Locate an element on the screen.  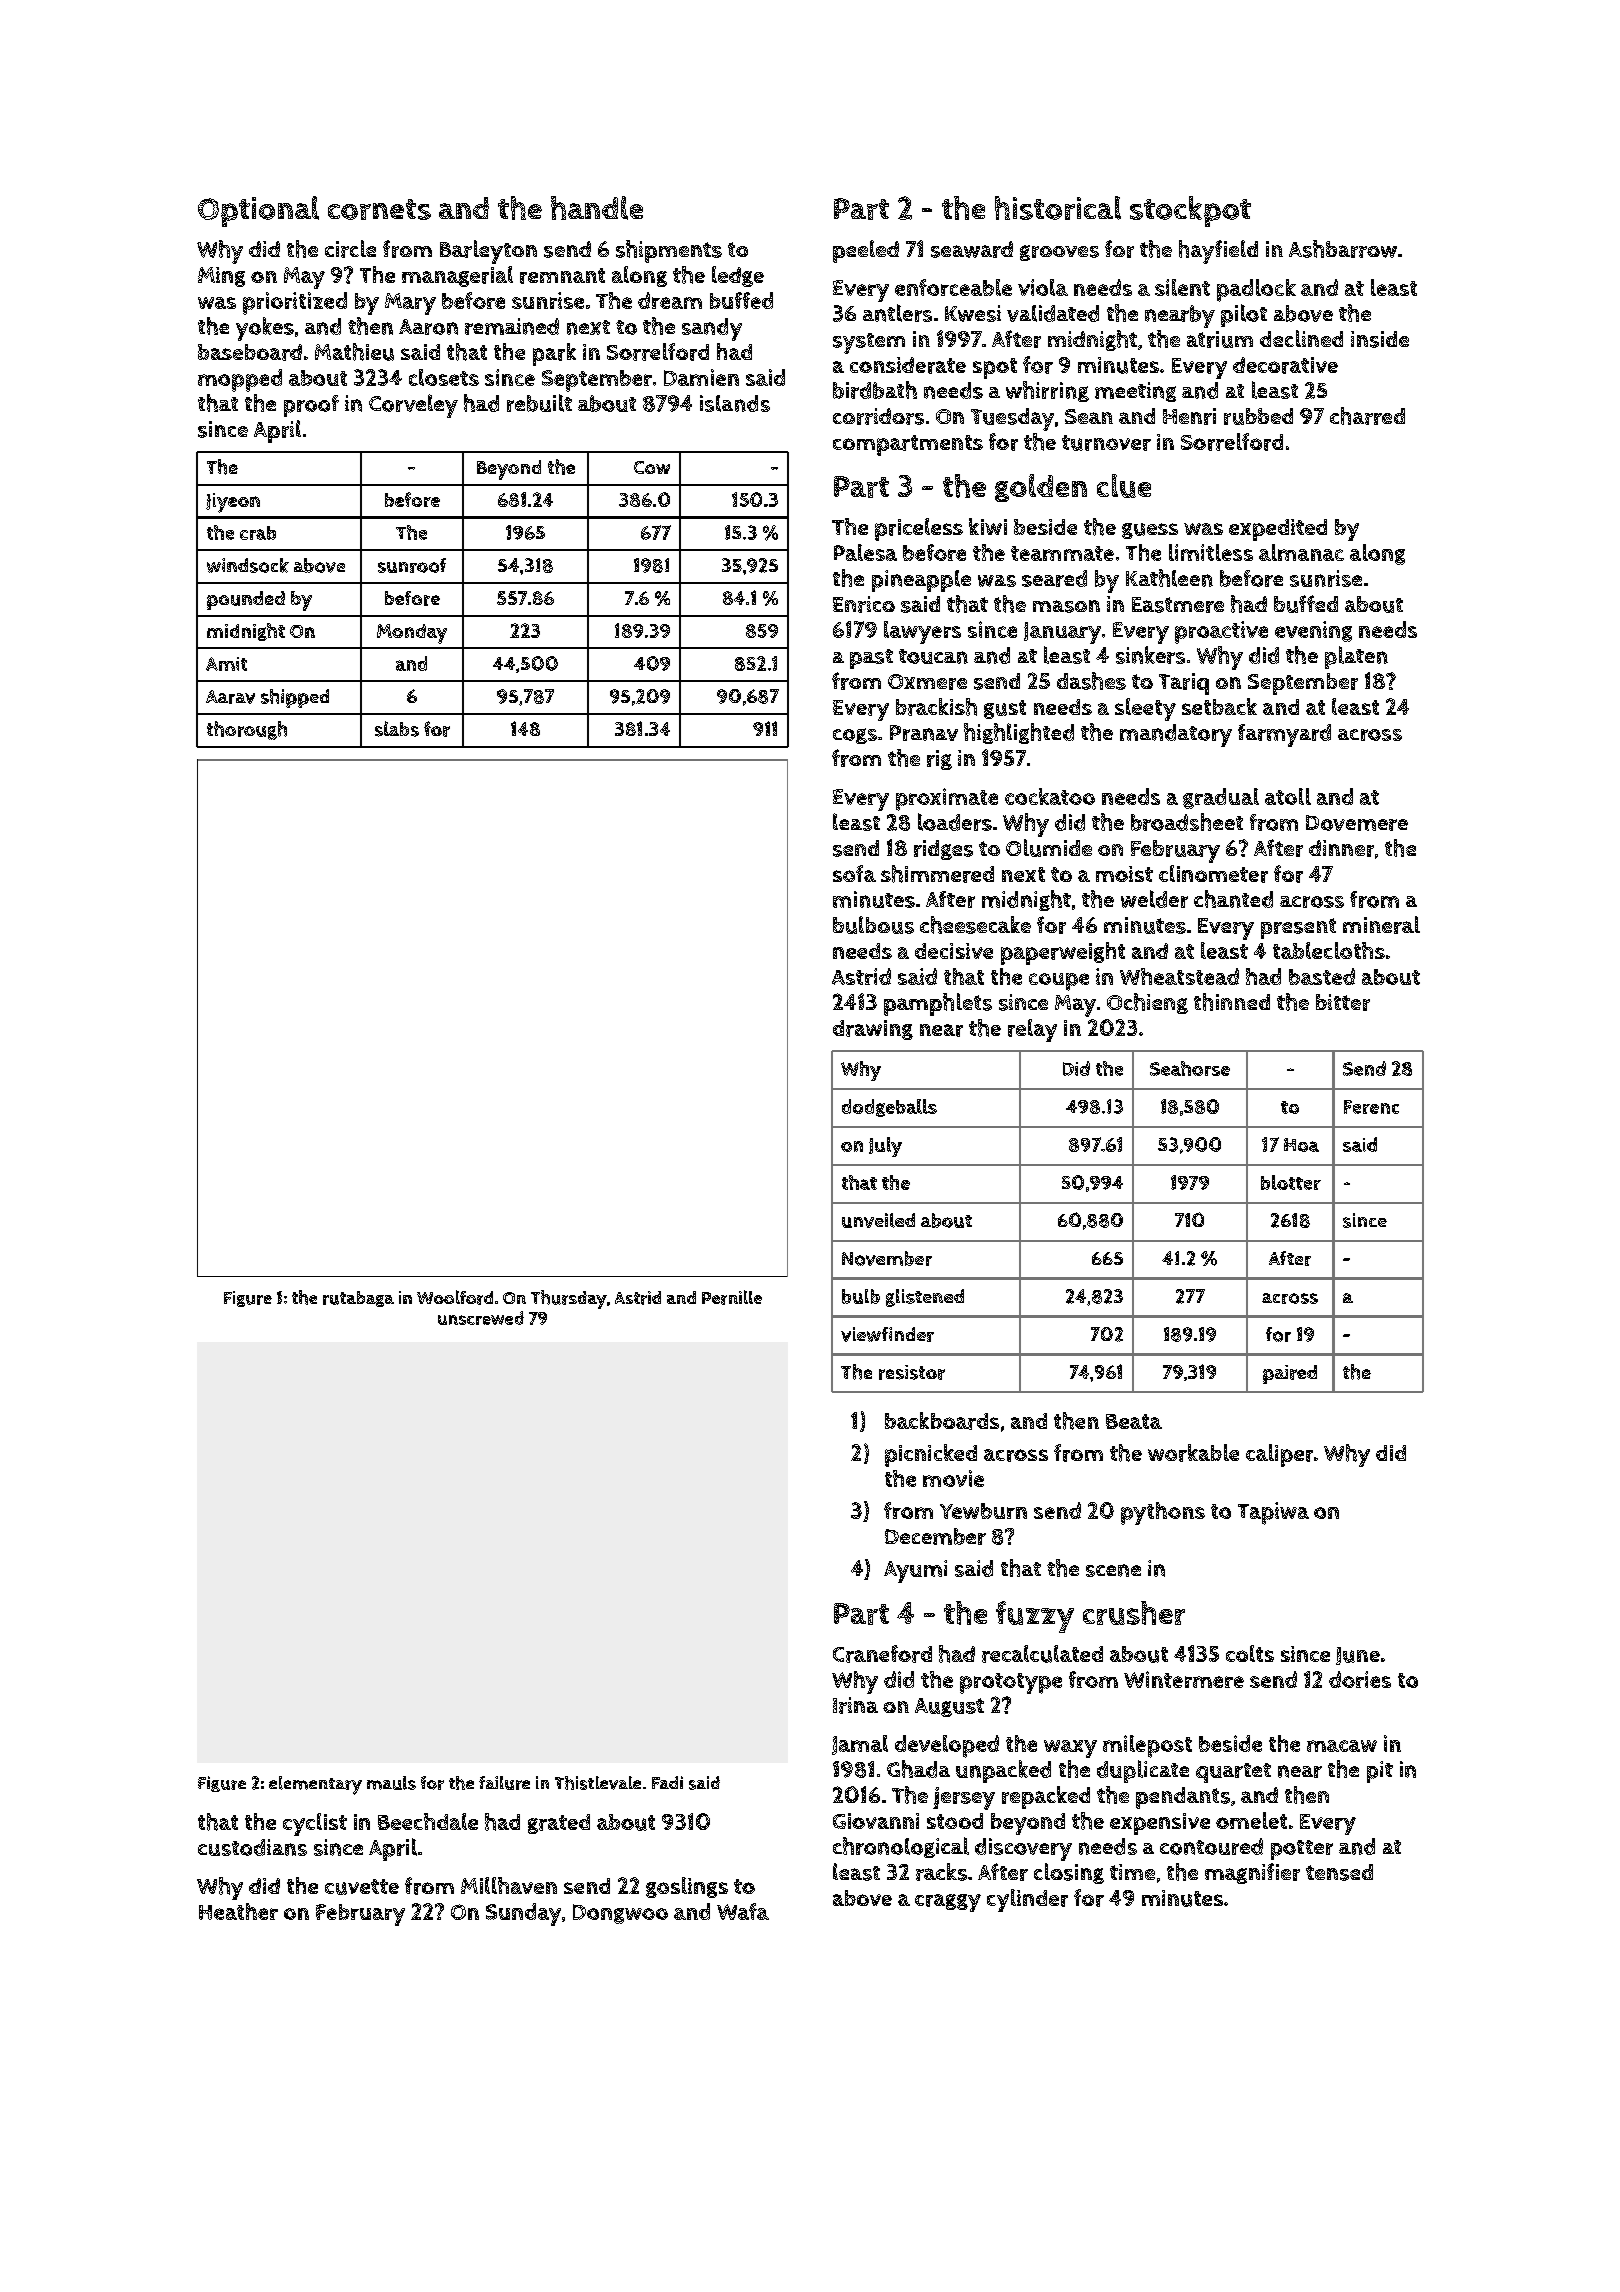
remained is located at coordinates (512, 326).
